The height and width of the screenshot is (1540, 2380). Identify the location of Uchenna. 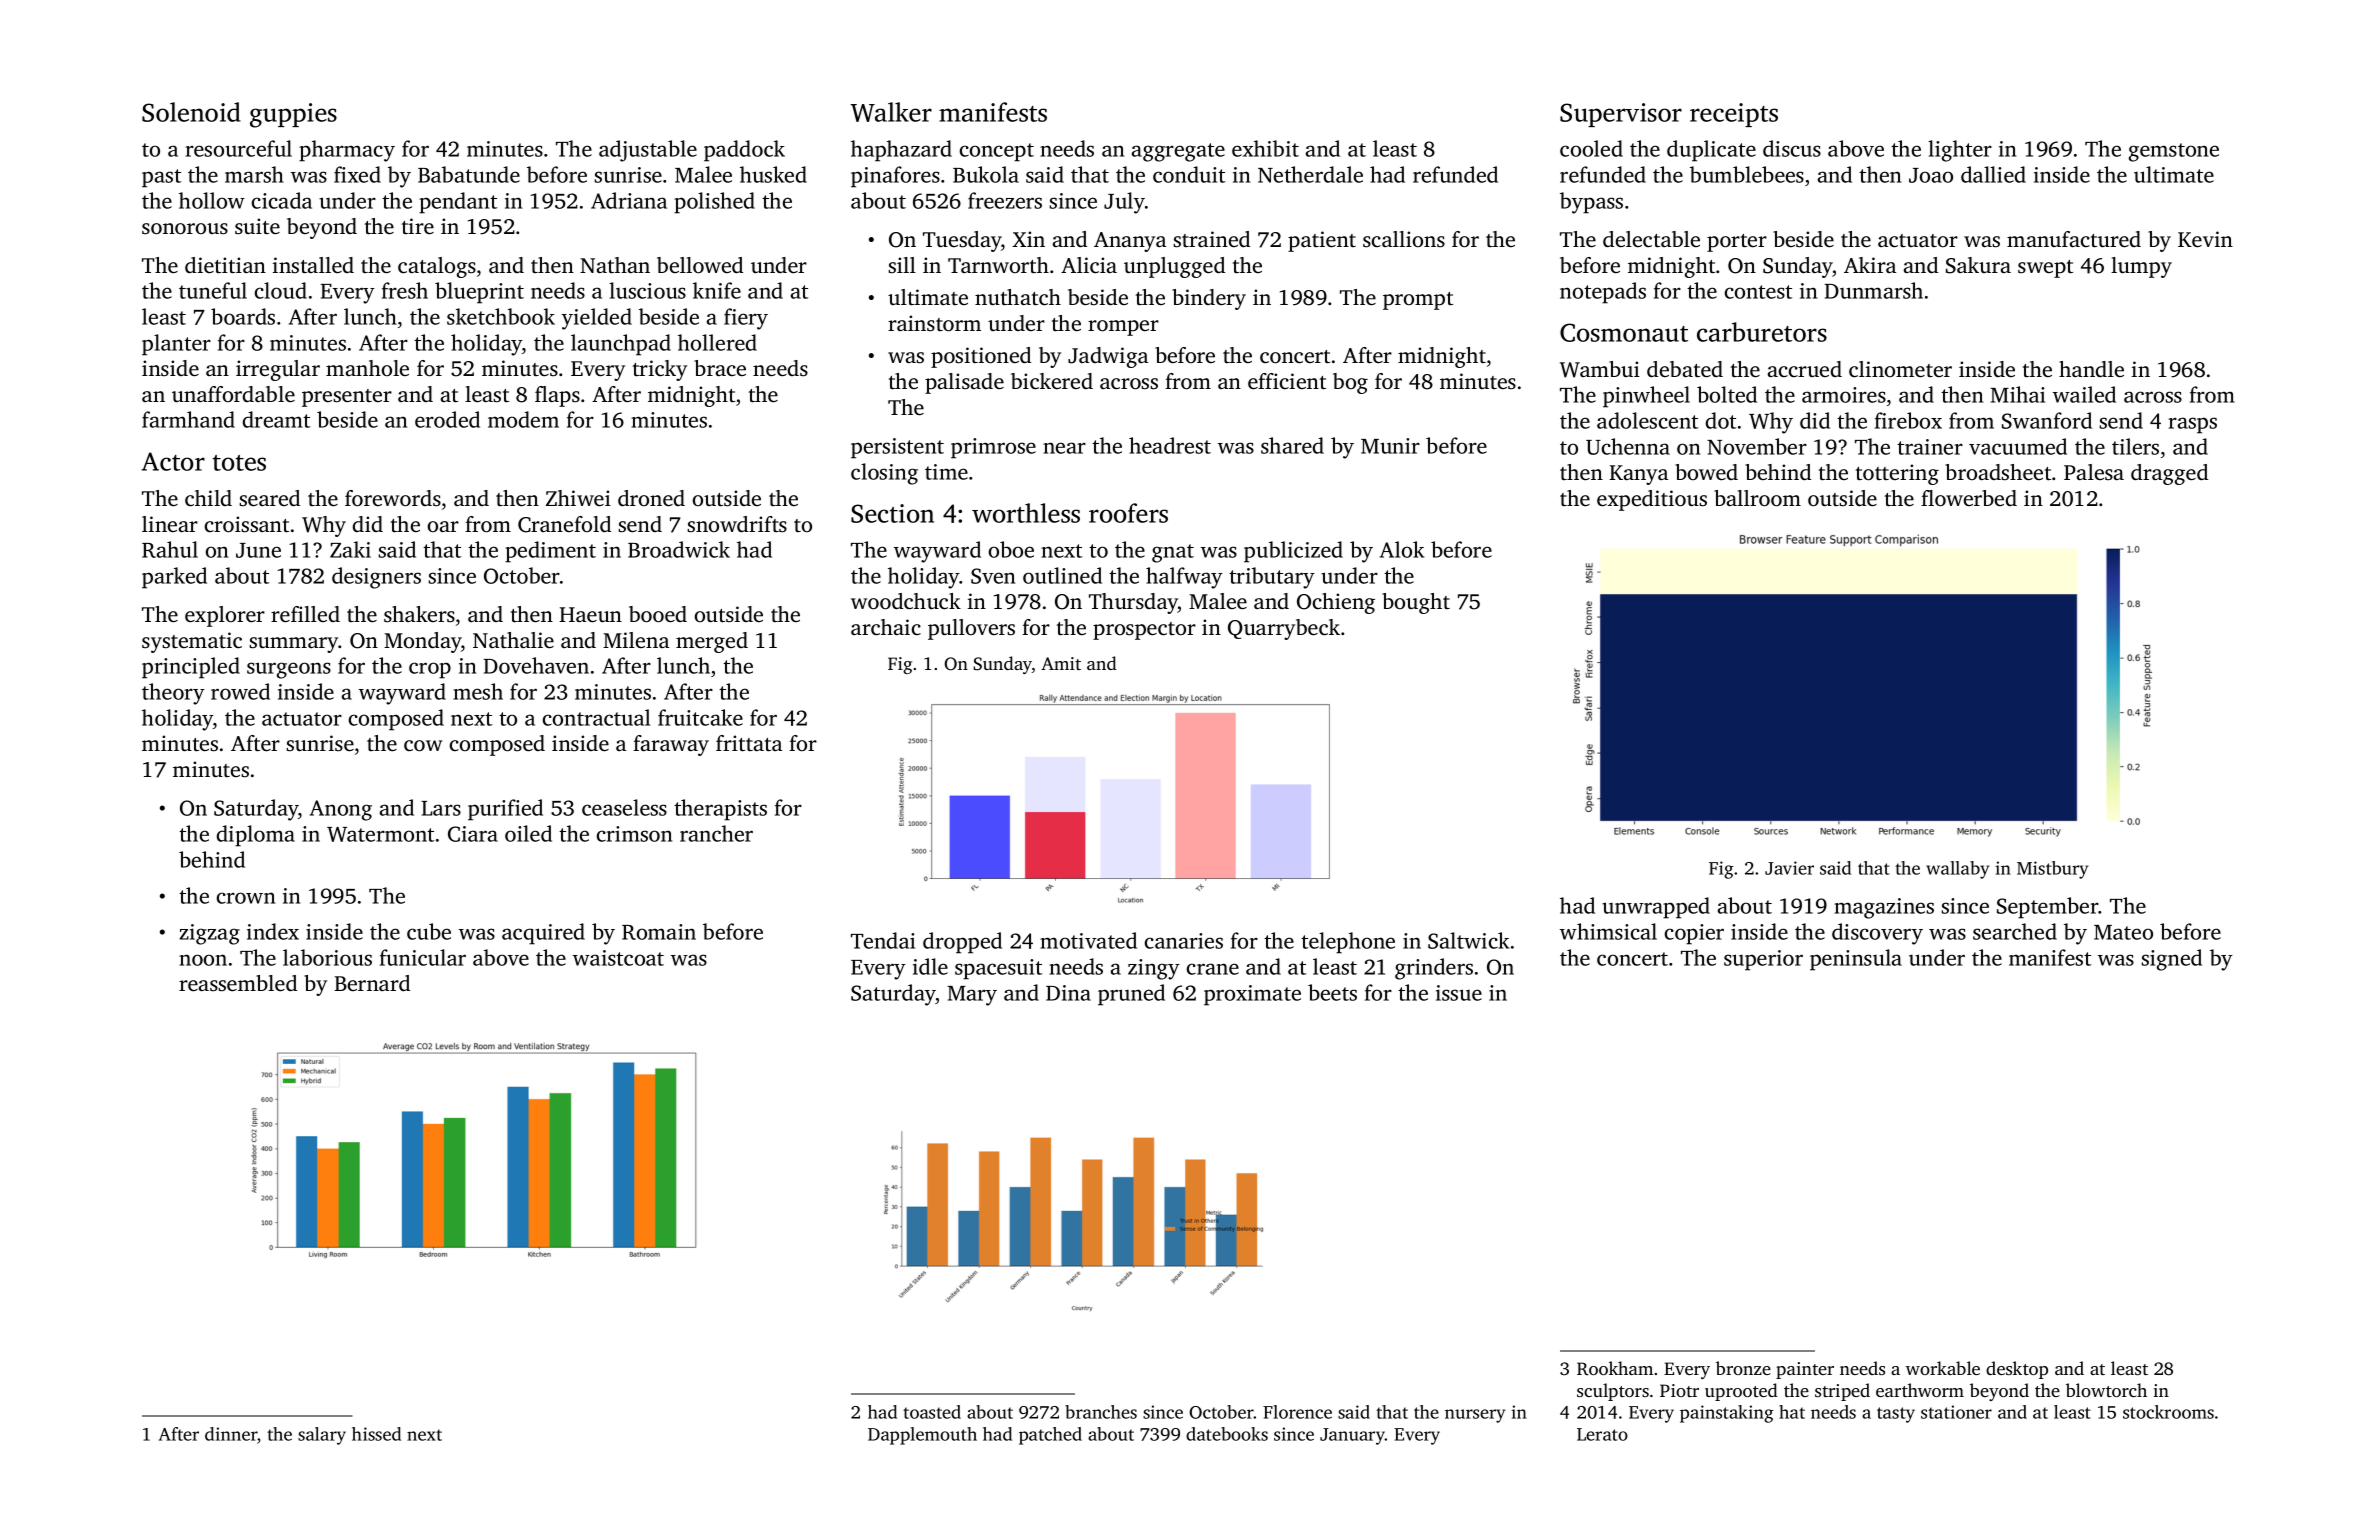
(1628, 446).
